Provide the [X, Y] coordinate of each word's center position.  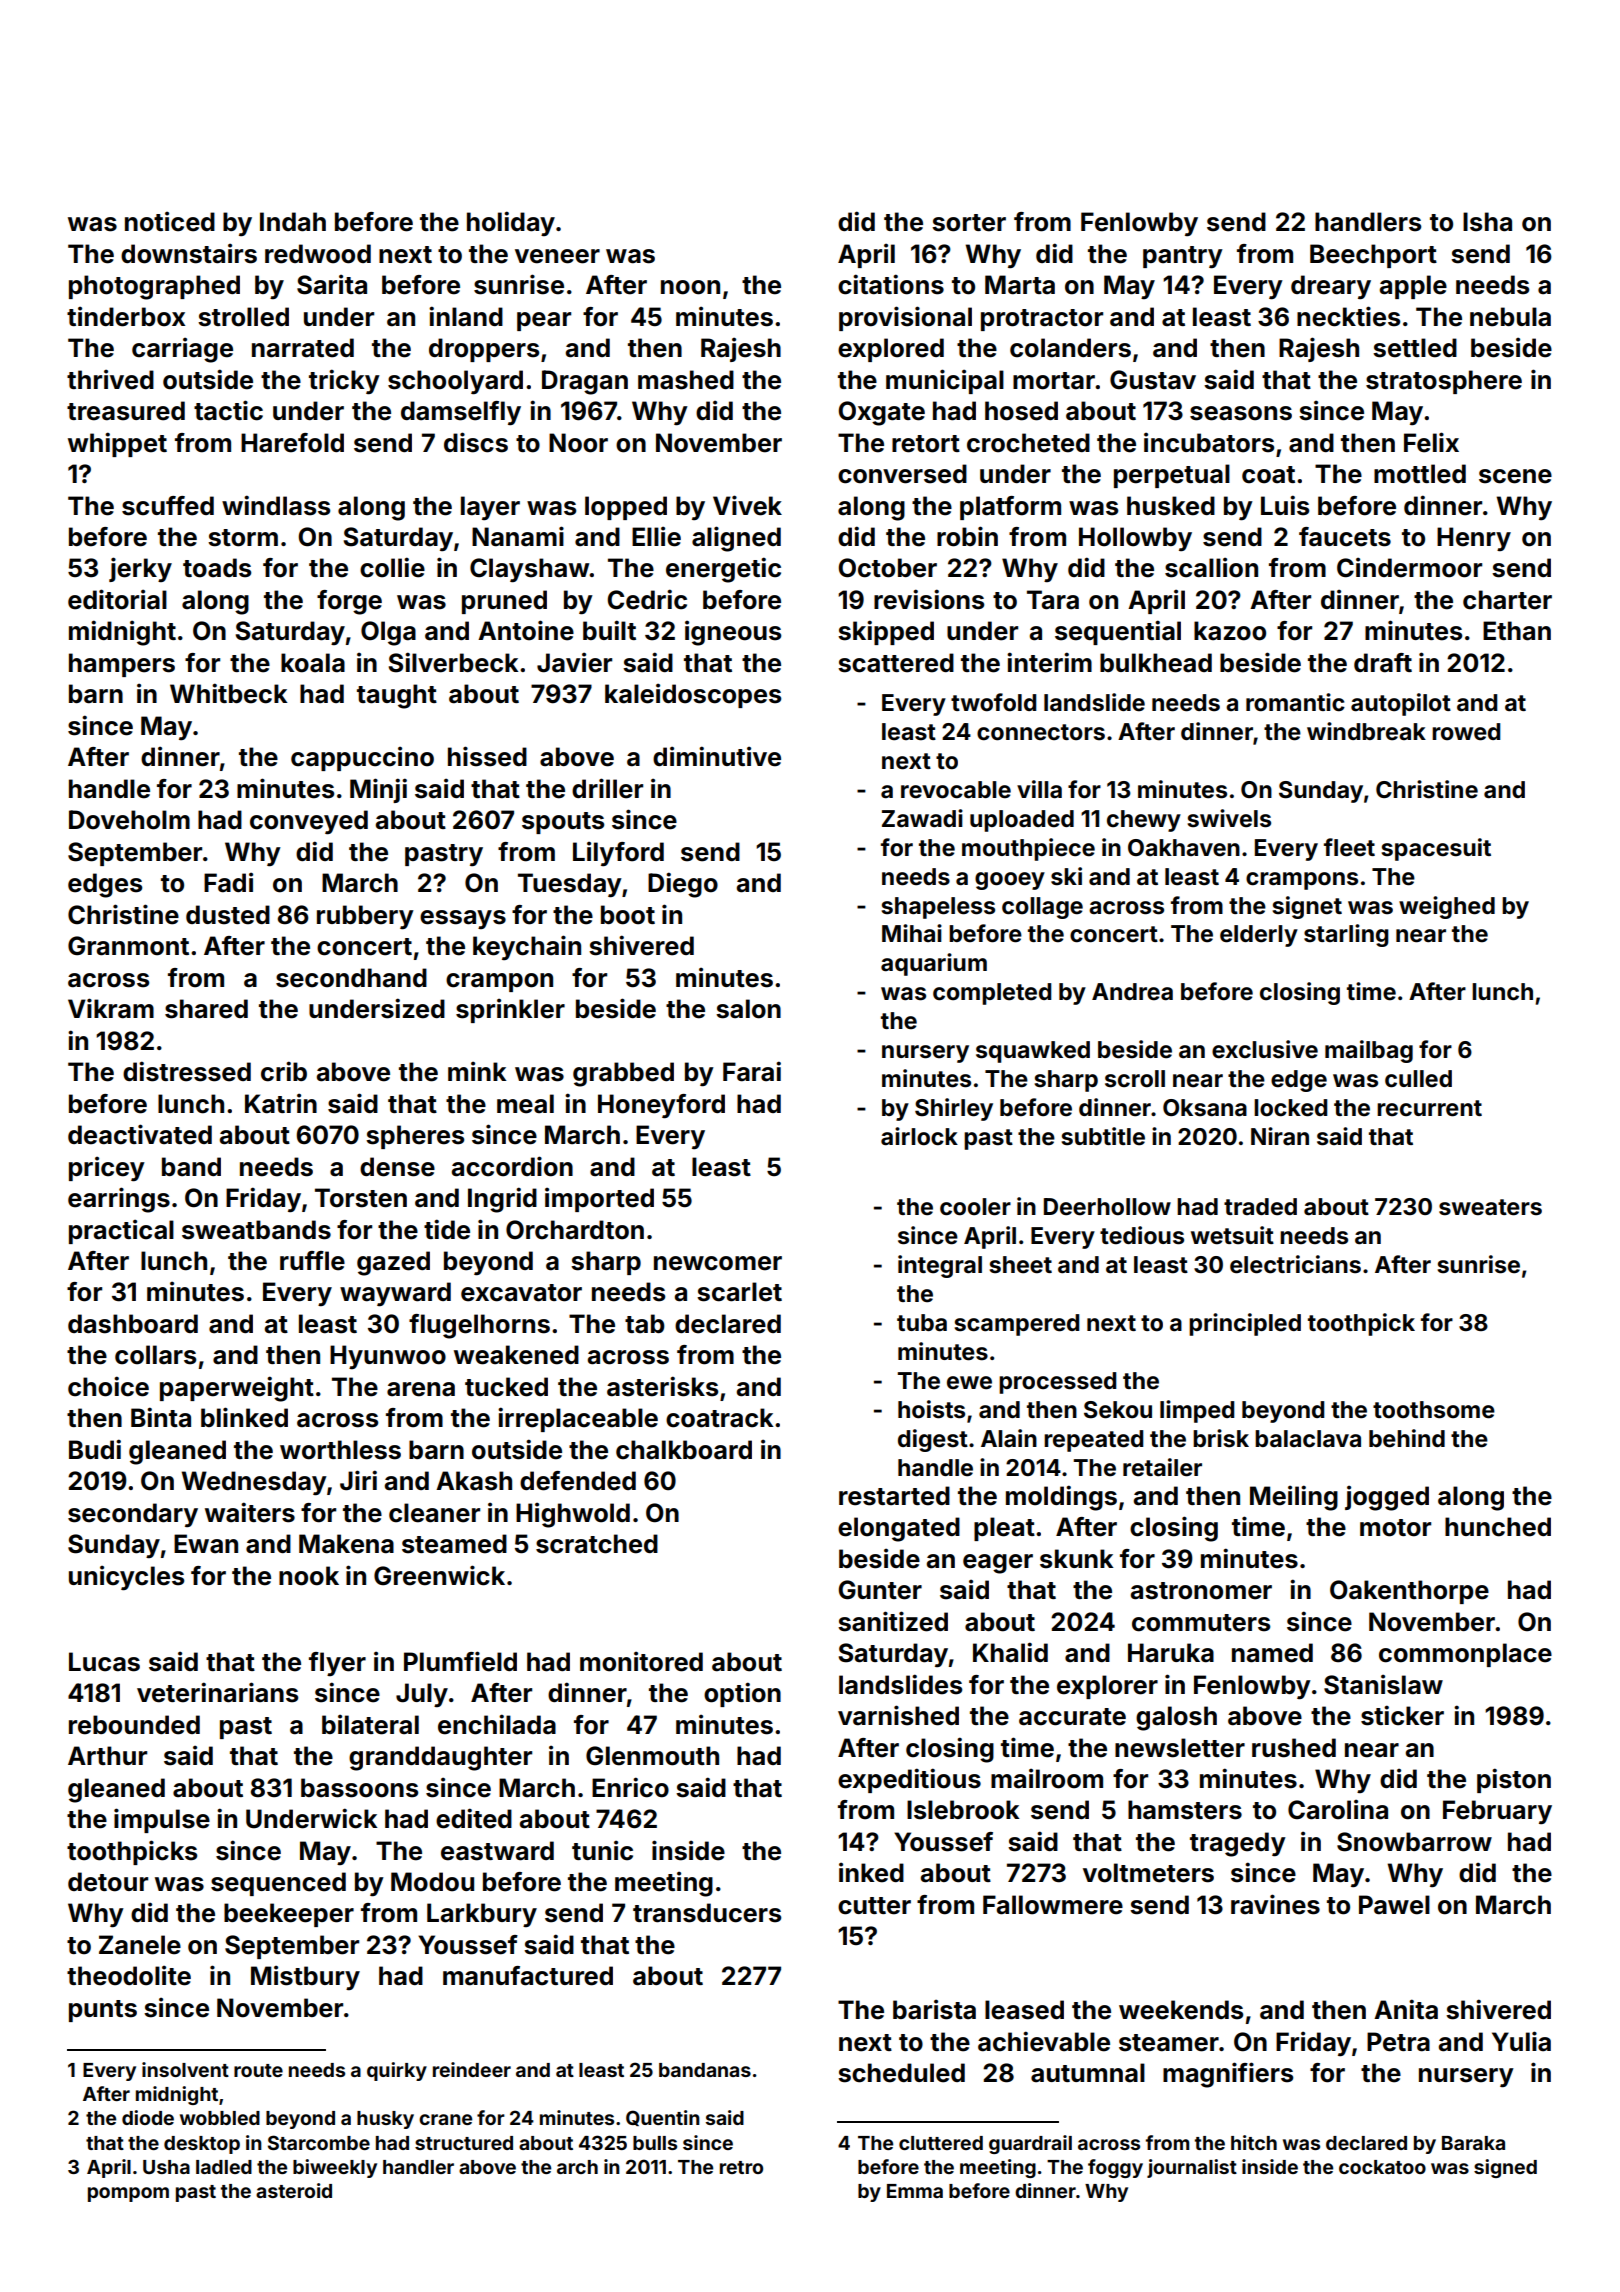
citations [891, 284]
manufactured [528, 1976]
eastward [497, 1851]
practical [121, 1231]
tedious [1142, 1235]
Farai [752, 1071]
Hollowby [1135, 539]
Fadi [228, 882]
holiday [511, 223]
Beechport [1373, 256]
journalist [1192, 2168]
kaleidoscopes [693, 695]
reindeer [472, 2069]
